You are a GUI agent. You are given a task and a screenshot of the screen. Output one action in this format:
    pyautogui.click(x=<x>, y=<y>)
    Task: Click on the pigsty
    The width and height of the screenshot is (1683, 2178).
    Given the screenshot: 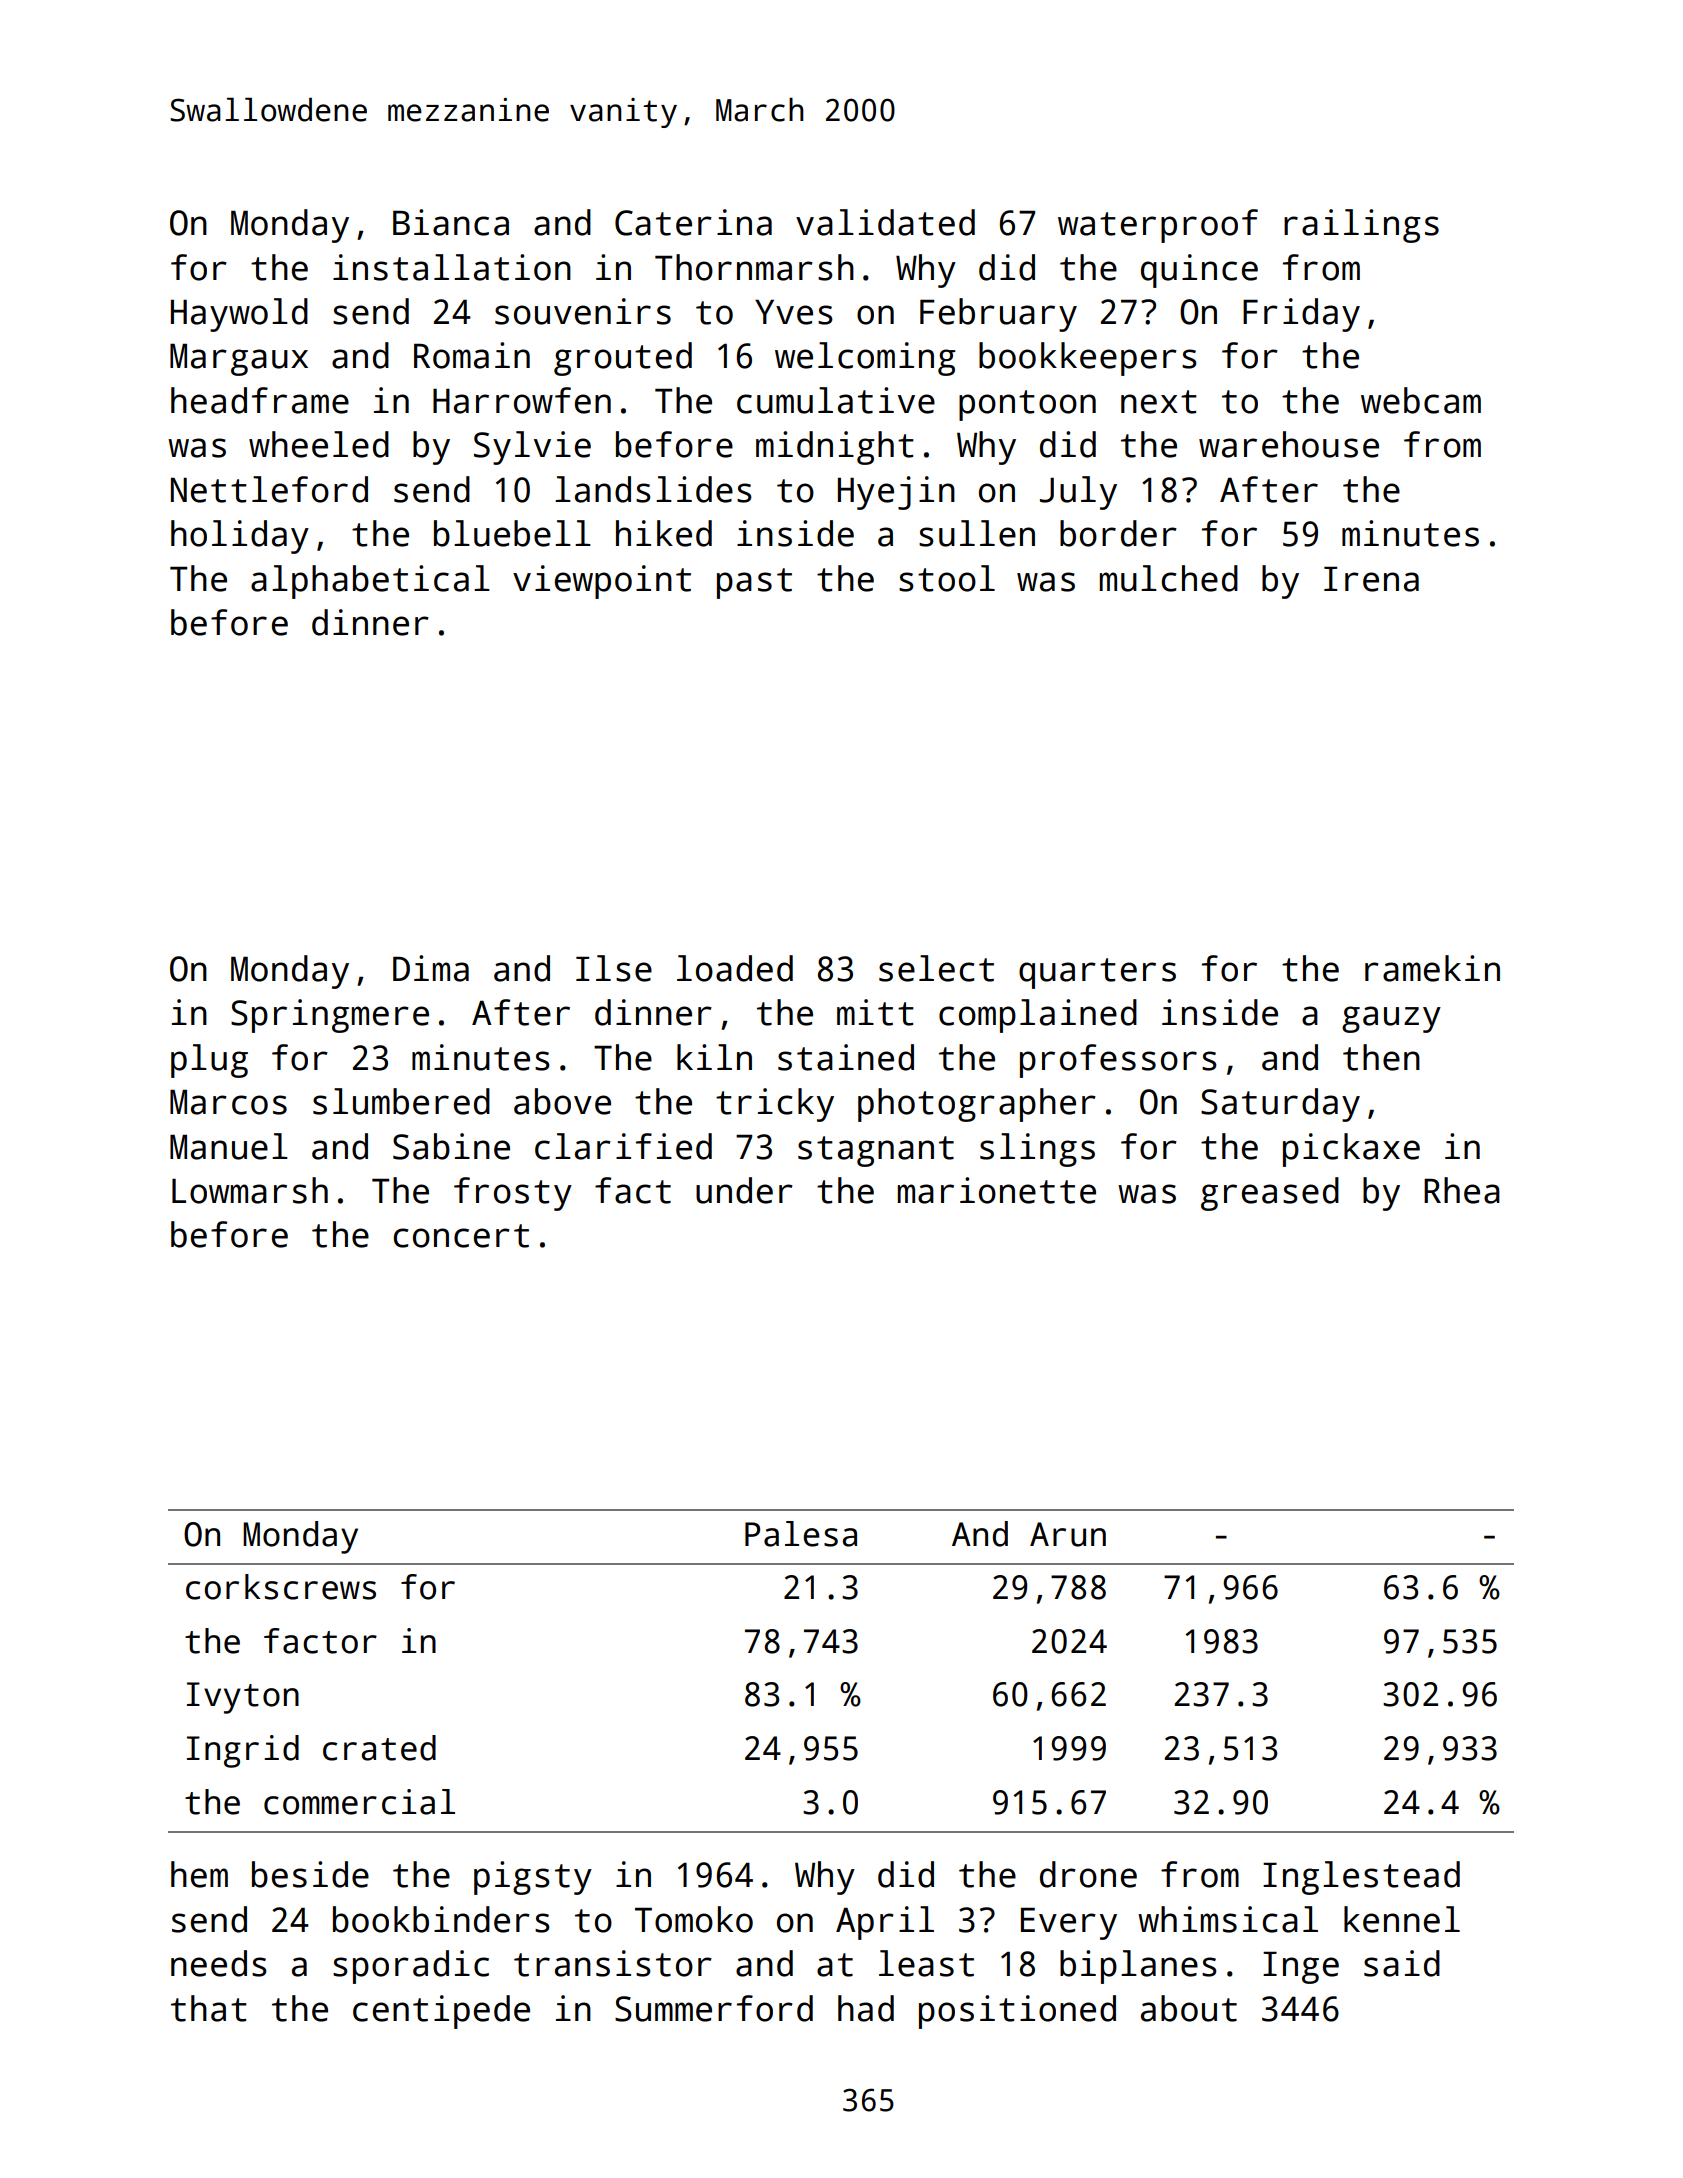 What is the action you would take?
    pyautogui.click(x=533, y=1878)
